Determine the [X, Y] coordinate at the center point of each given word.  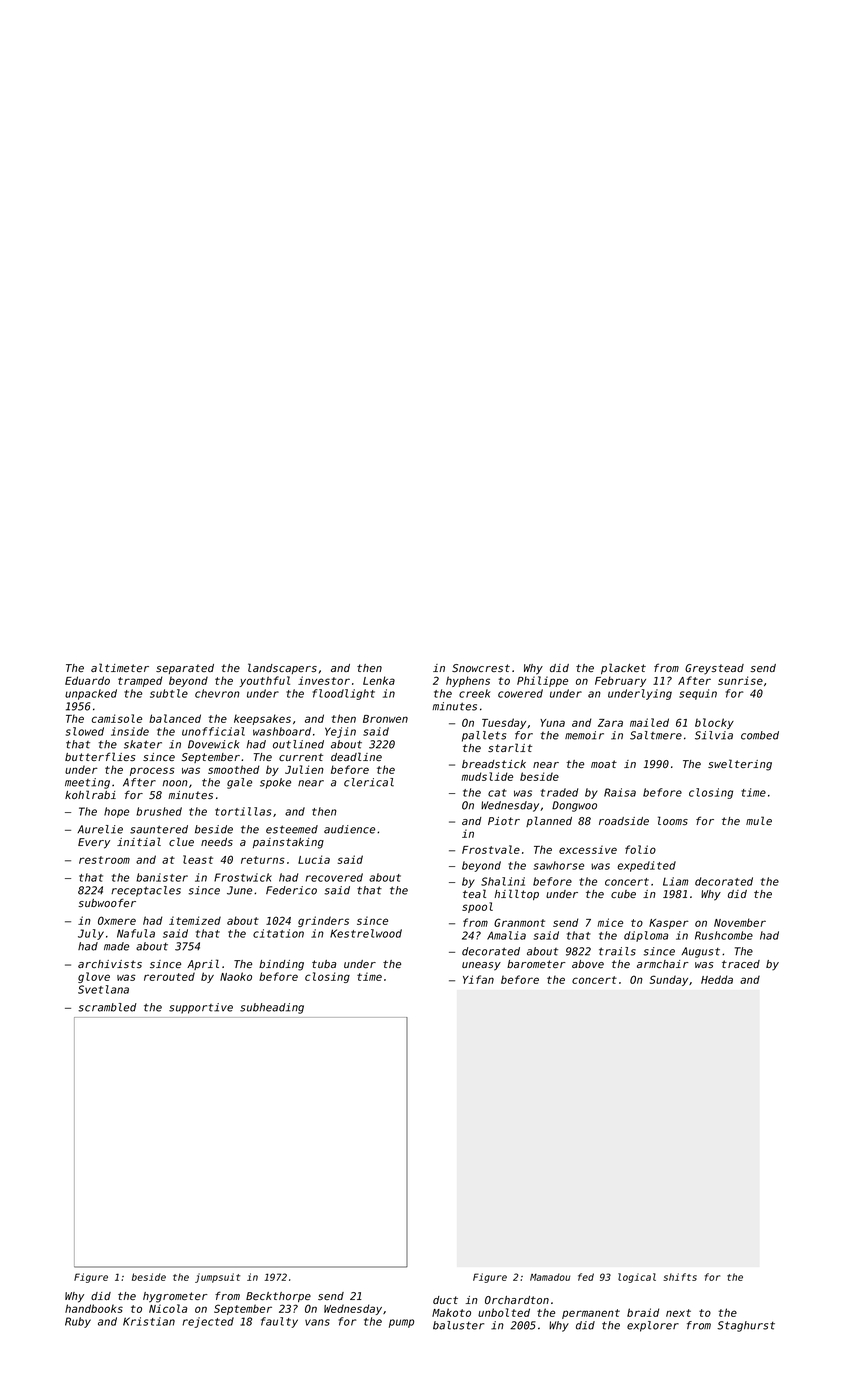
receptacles [146, 891]
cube [623, 894]
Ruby [78, 1322]
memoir [584, 735]
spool [477, 907]
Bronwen [385, 719]
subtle [169, 693]
